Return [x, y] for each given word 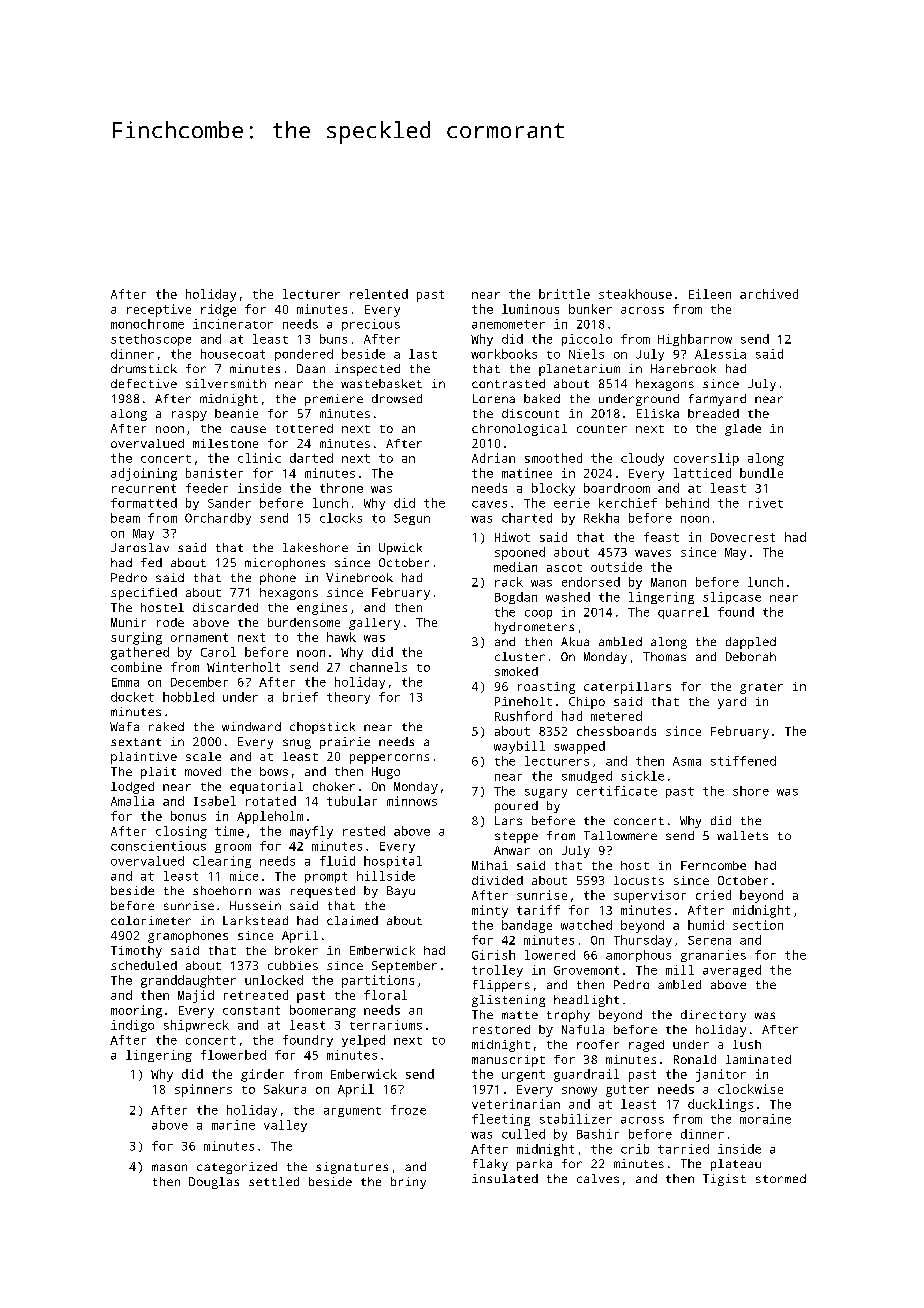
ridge [218, 310]
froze [408, 1110]
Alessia [720, 354]
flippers [501, 986]
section [758, 925]
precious [371, 325]
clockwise [750, 1089]
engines [322, 609]
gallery [374, 624]
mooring [136, 1011]
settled [274, 1181]
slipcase [732, 598]
